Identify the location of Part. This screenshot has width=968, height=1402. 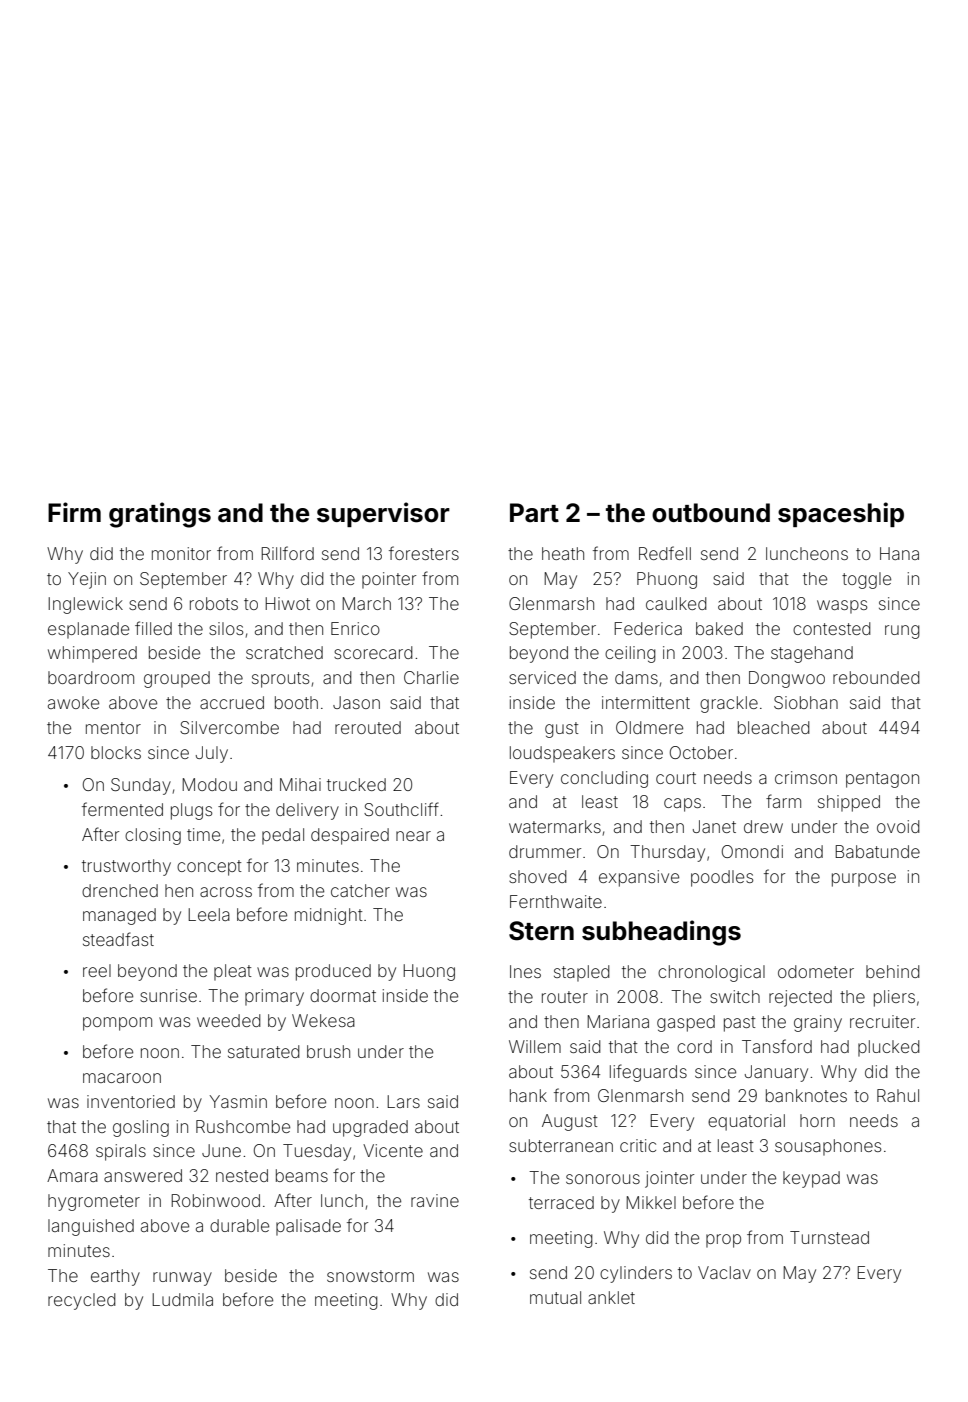
(534, 513).
